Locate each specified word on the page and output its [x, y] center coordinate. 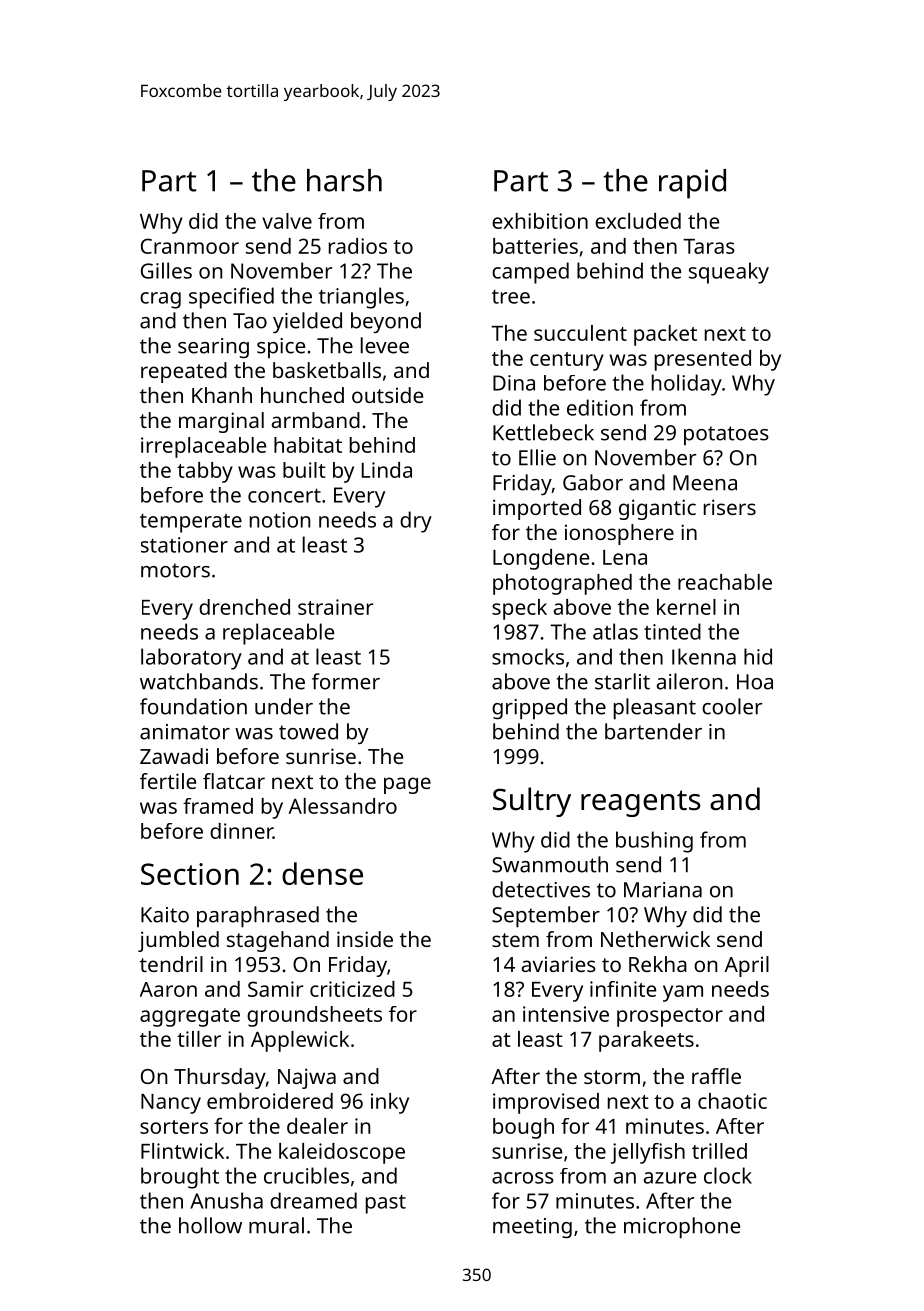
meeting [532, 1228]
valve [287, 221]
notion [280, 520]
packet [665, 335]
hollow [210, 1225]
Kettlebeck [543, 432]
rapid [692, 184]
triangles [361, 298]
